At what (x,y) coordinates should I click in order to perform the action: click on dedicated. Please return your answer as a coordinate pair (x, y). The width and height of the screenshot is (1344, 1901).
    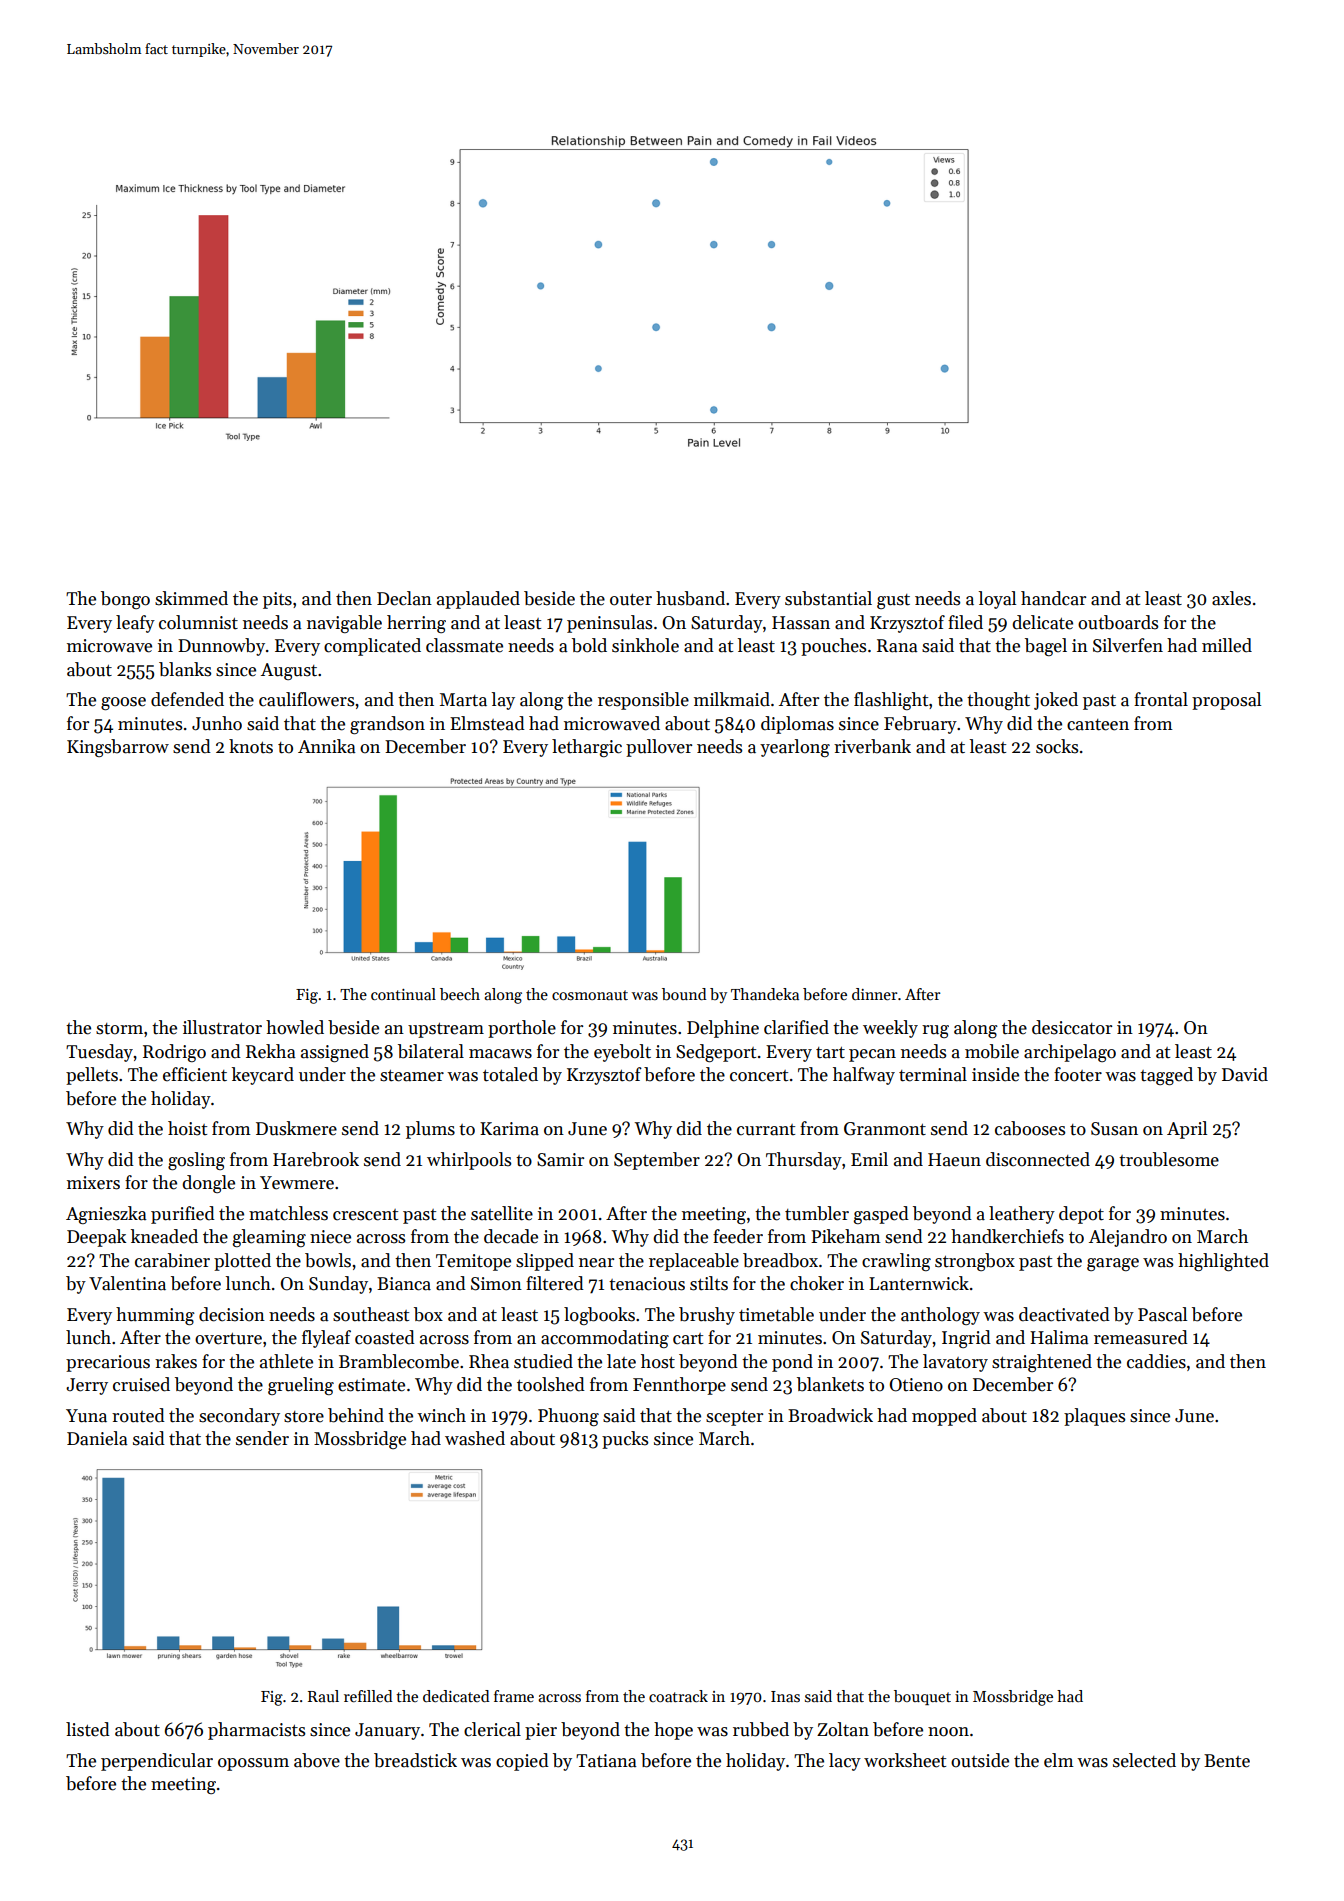
    Looking at the image, I should click on (456, 1696).
